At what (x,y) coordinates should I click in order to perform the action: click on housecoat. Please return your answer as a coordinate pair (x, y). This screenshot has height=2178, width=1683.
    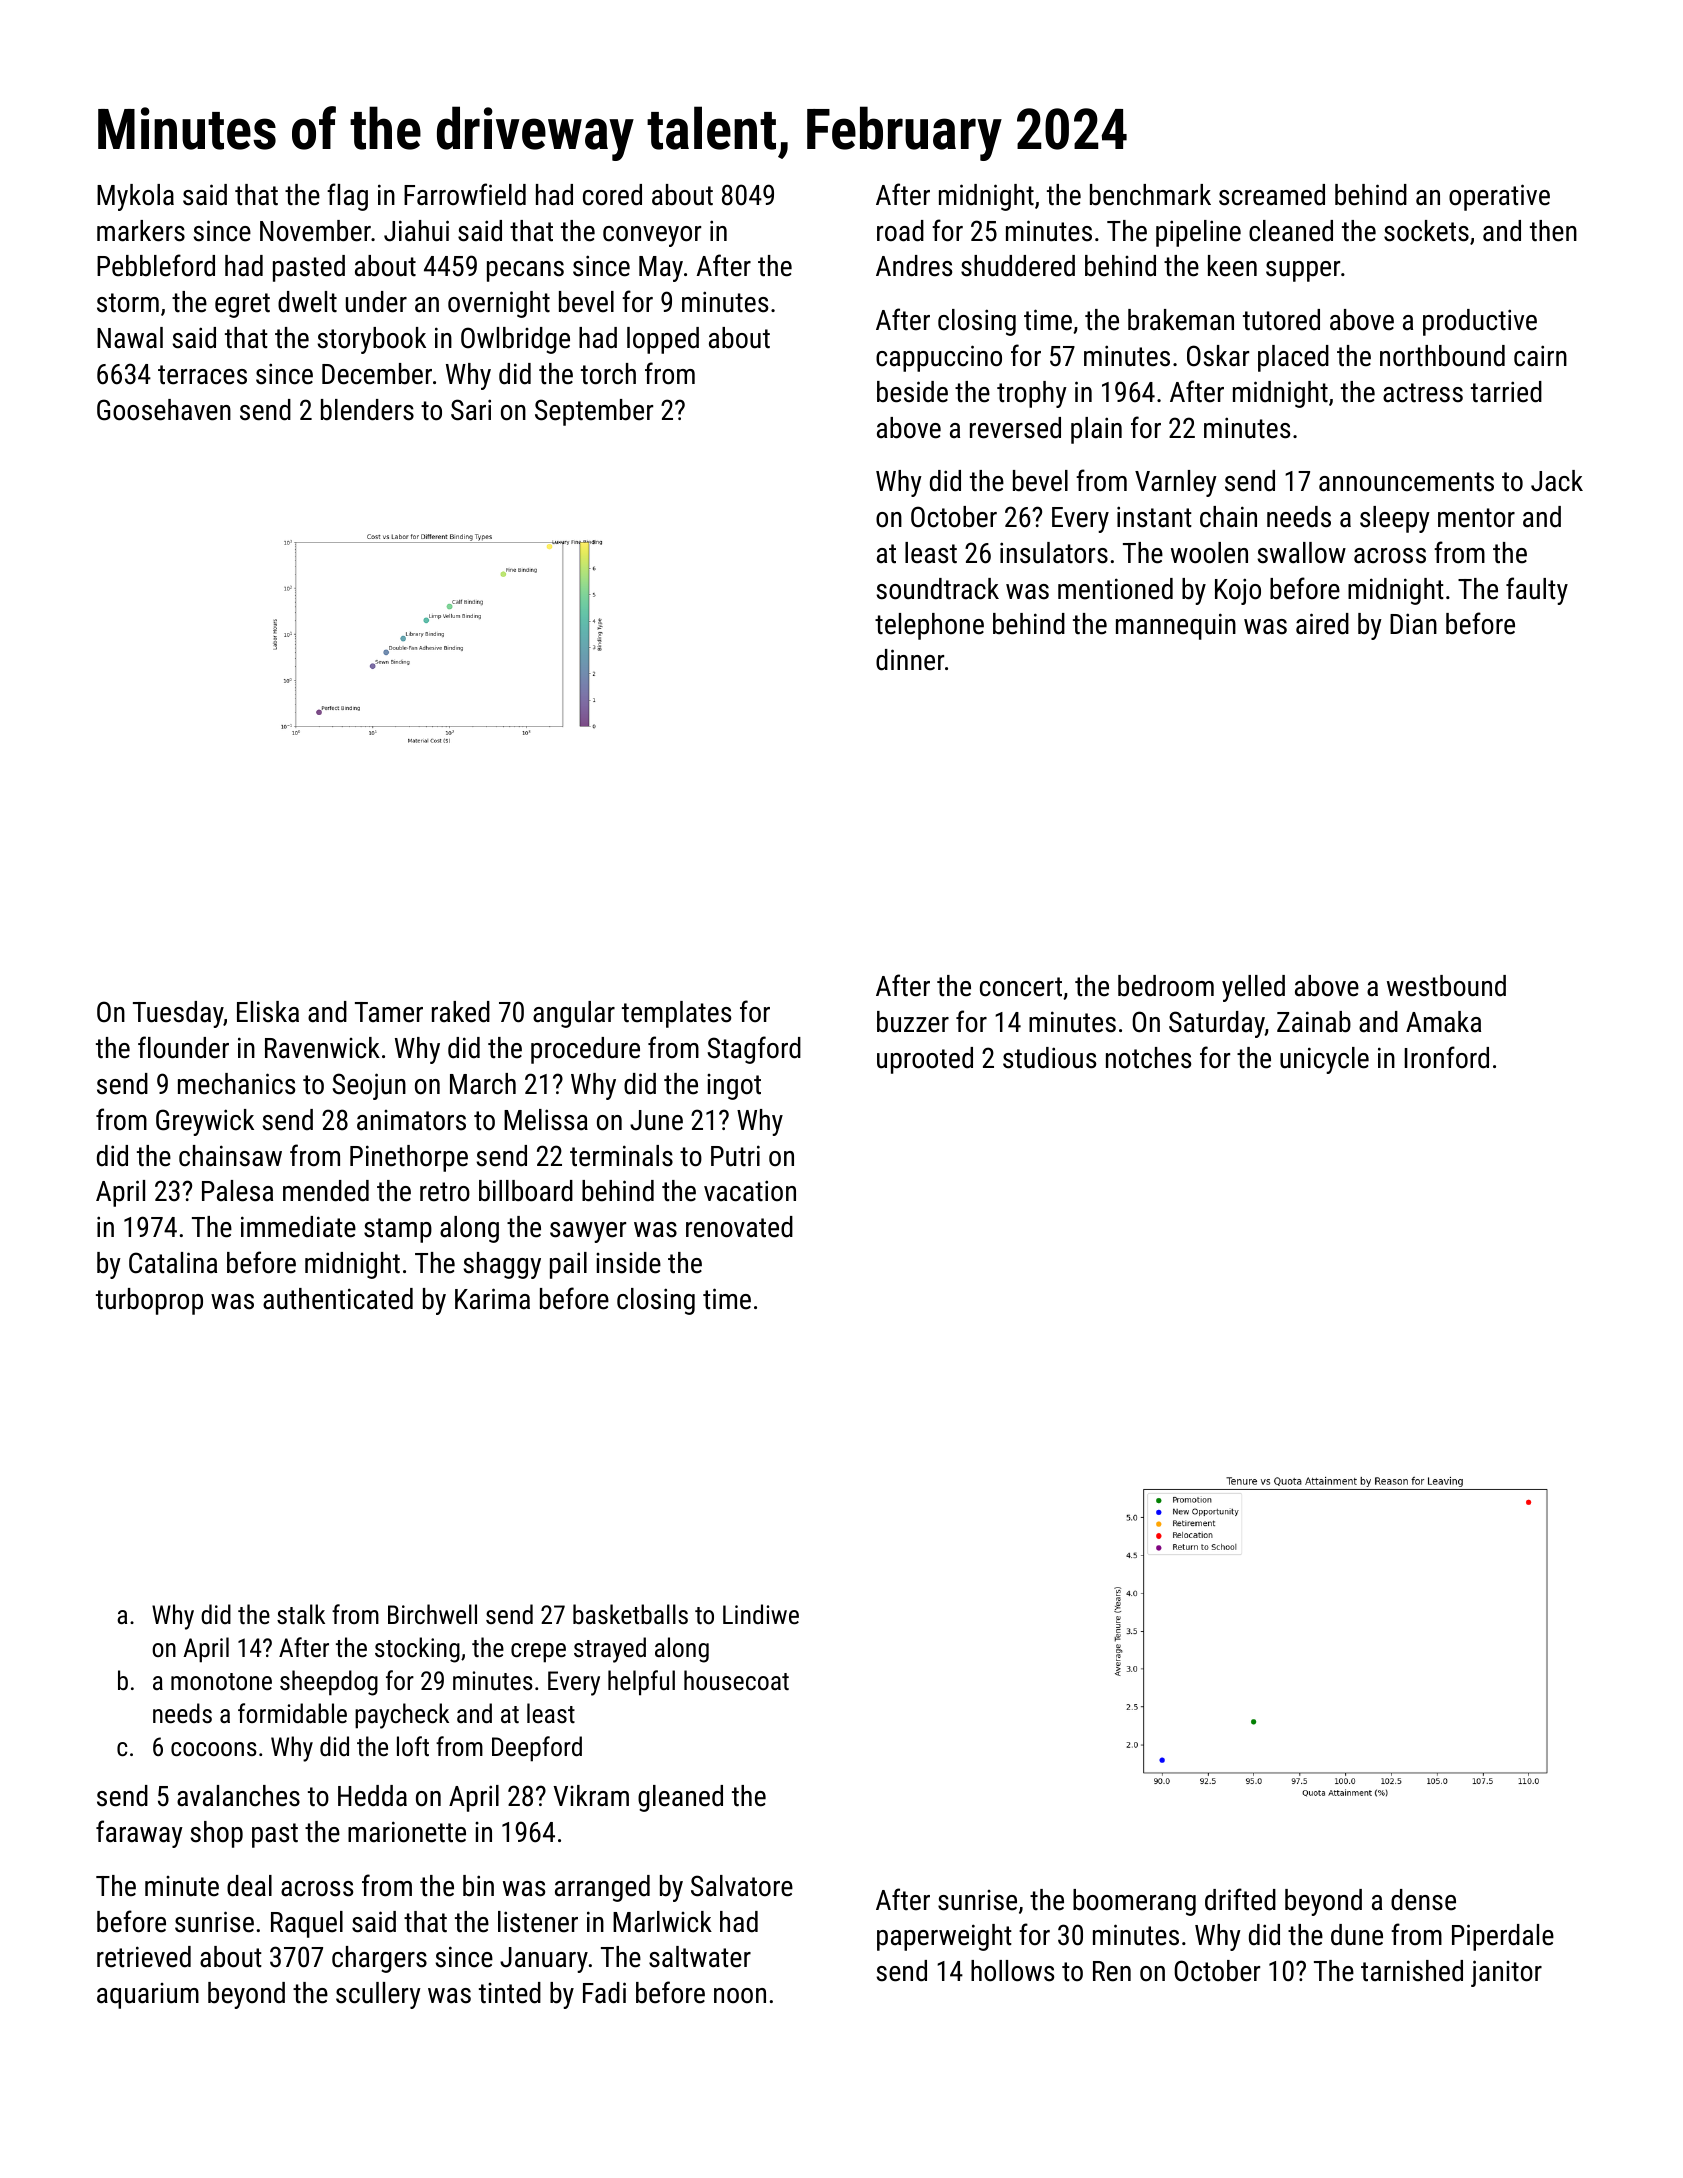
    Looking at the image, I should click on (736, 1680).
